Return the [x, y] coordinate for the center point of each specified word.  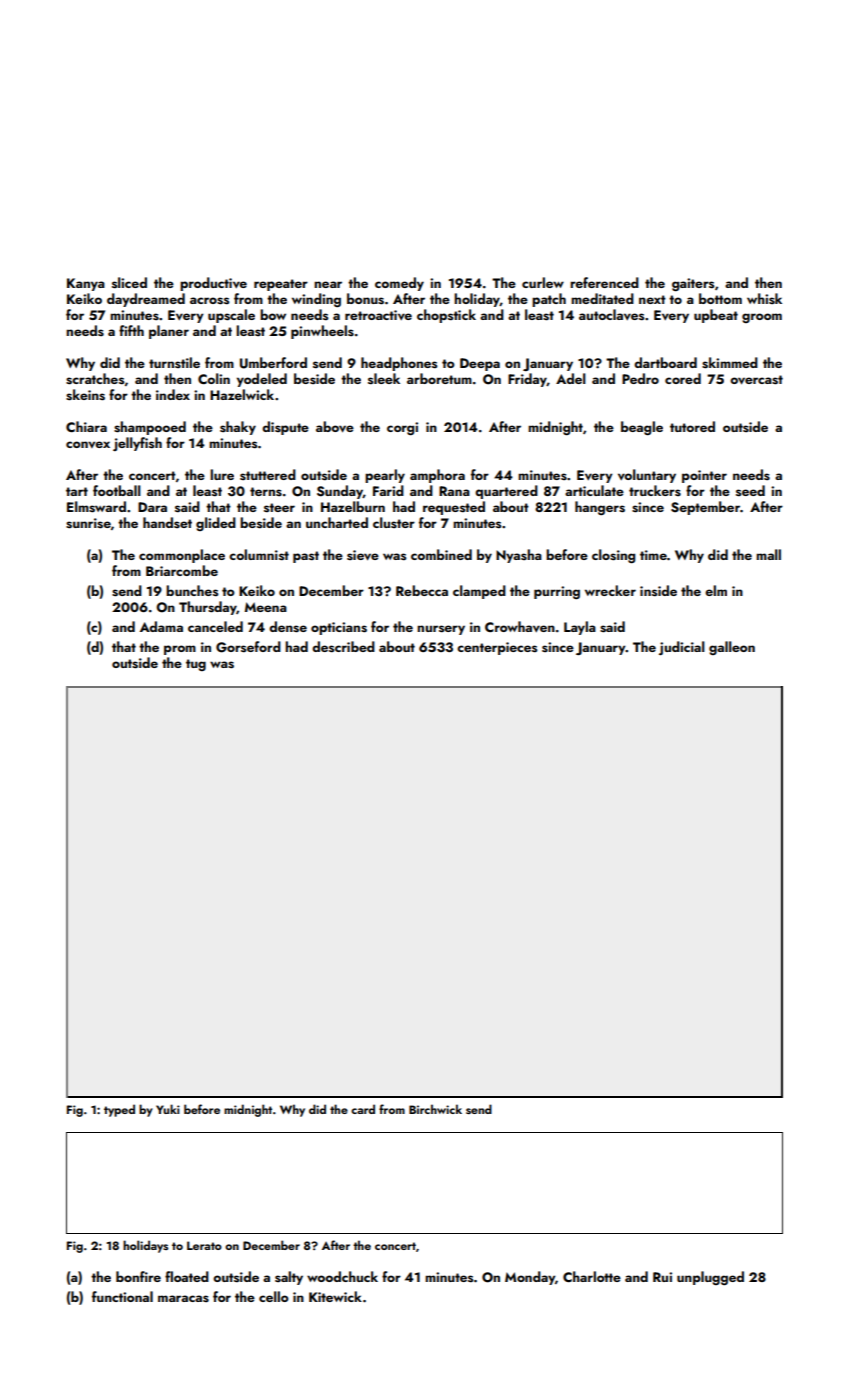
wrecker [610, 590]
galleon [732, 648]
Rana [454, 491]
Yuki [168, 1109]
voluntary [647, 476]
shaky [238, 428]
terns [266, 492]
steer [279, 507]
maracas [183, 1299]
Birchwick [435, 1109]
